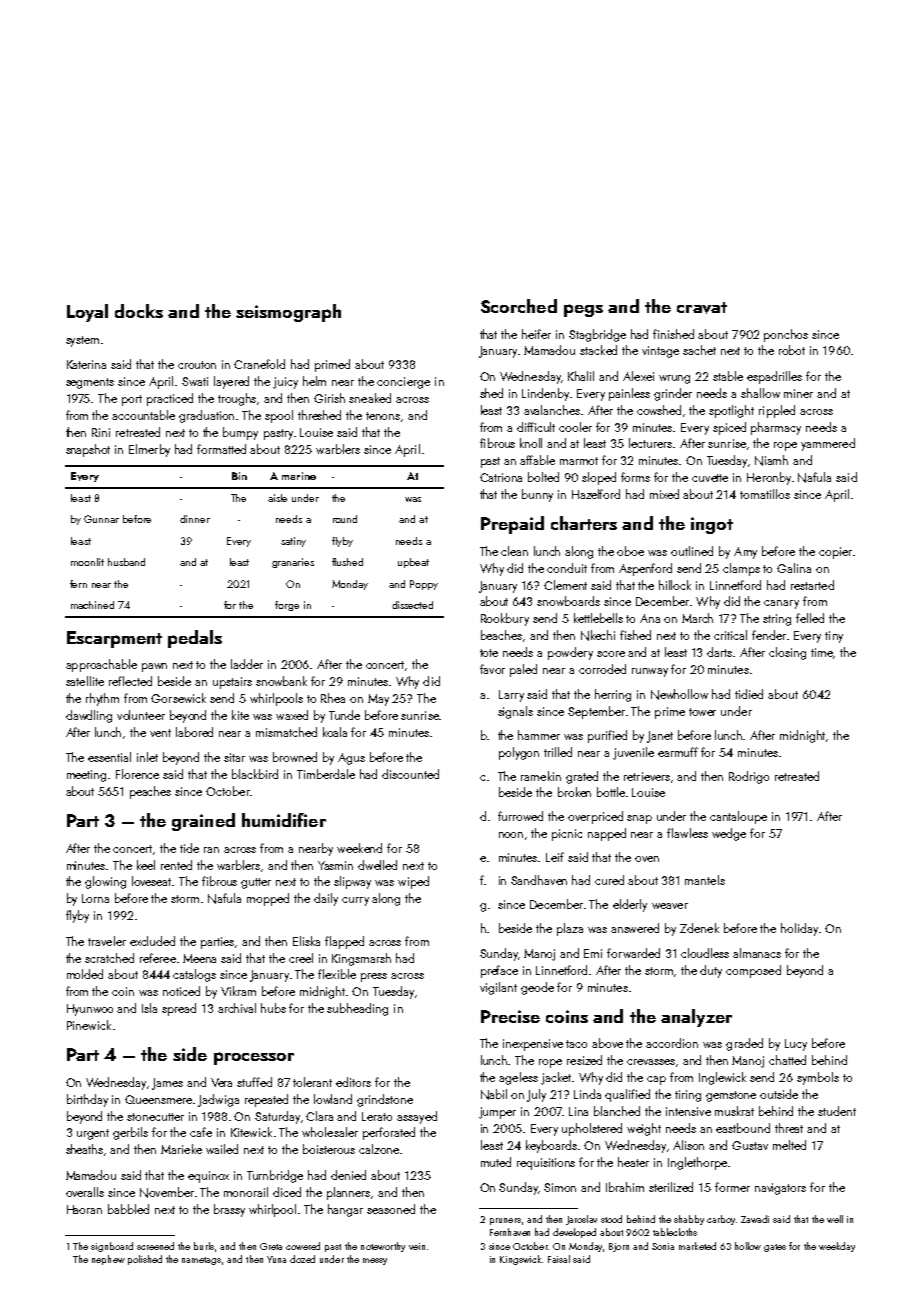 This screenshot has width=924, height=1308. I want to click on nephew, so click(108, 1260).
